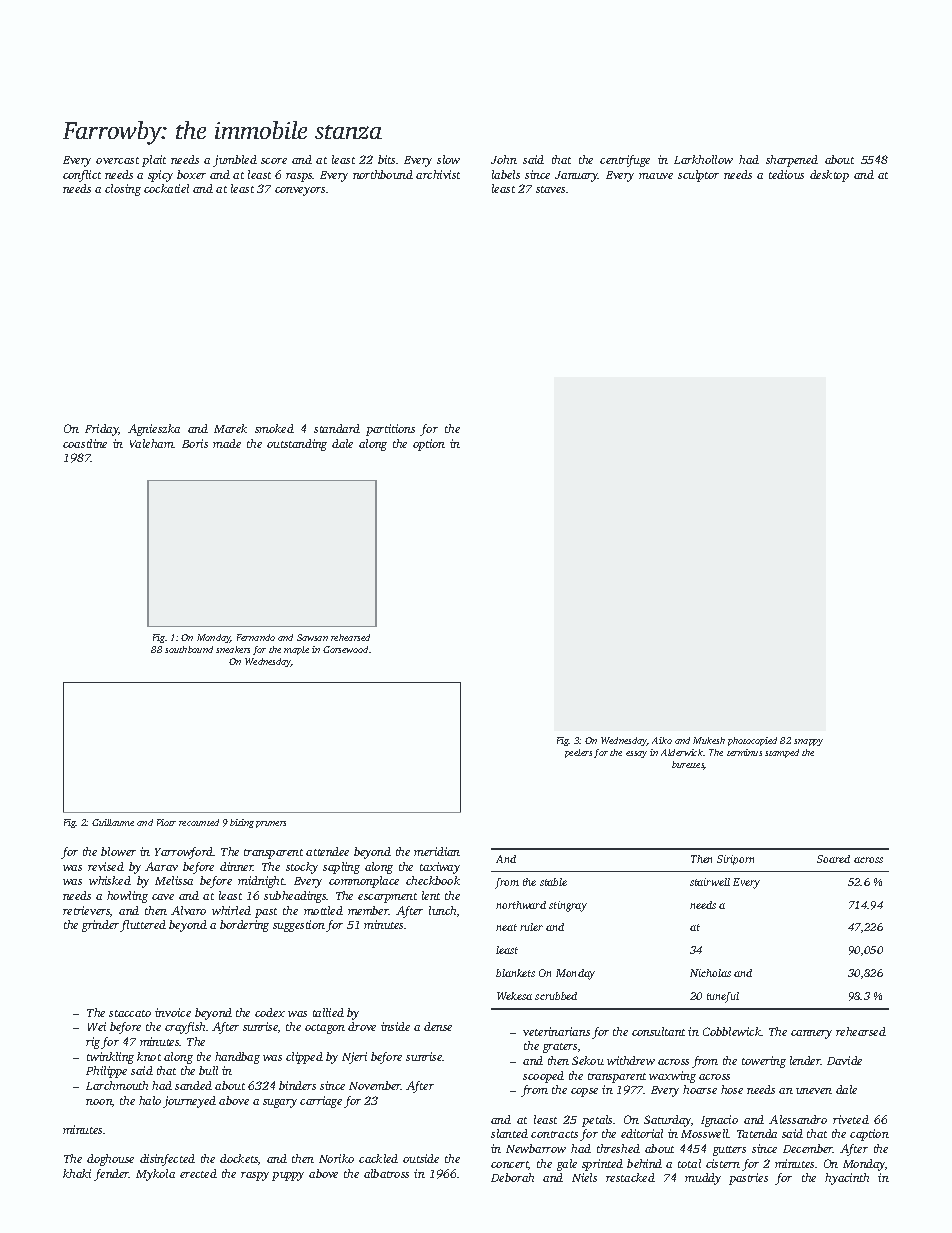  Describe the element at coordinates (567, 1165) in the document. I see `gale` at that location.
